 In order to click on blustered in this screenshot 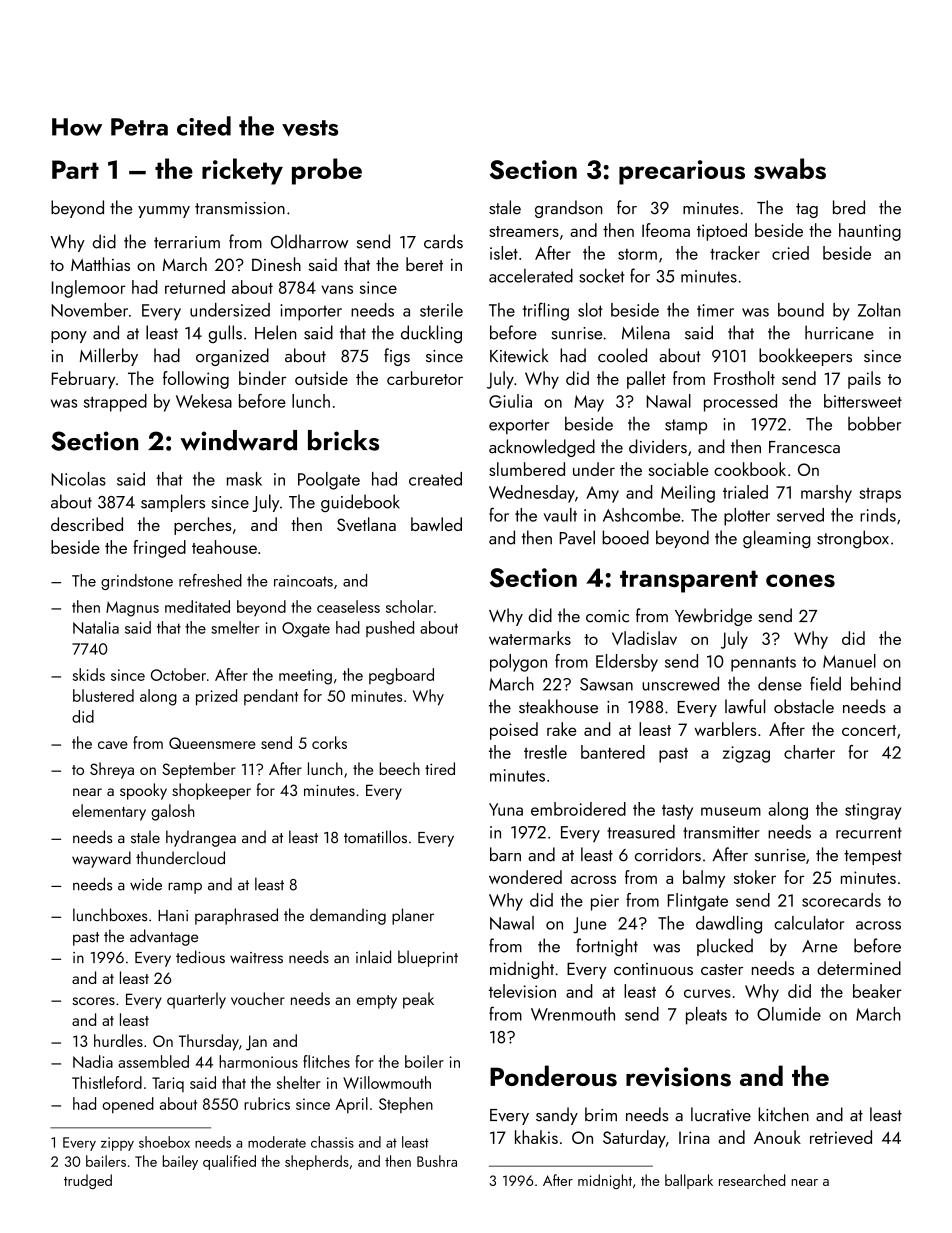, I will do `click(103, 695)`.
